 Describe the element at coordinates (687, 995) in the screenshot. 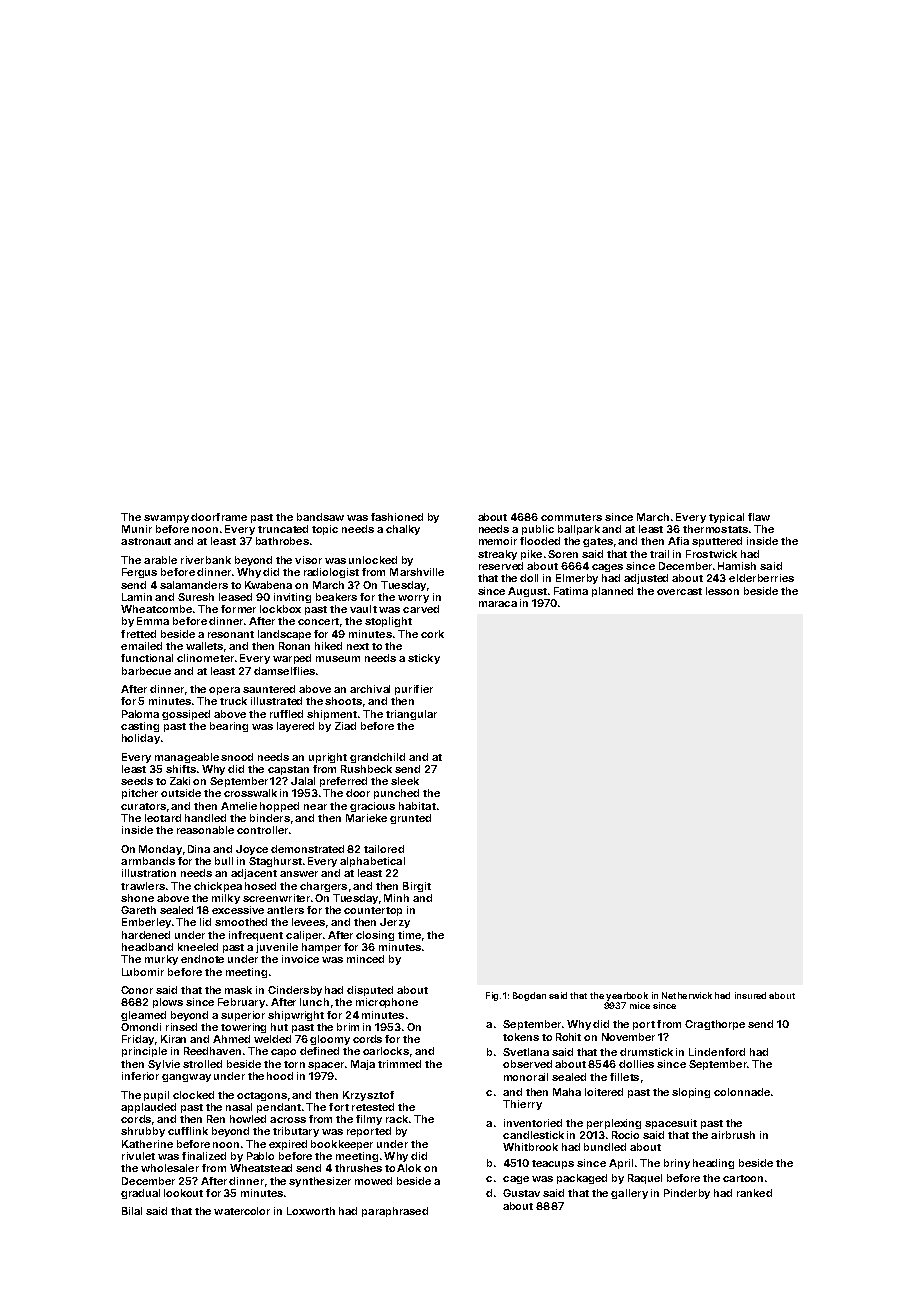

I see `Netherwick` at that location.
